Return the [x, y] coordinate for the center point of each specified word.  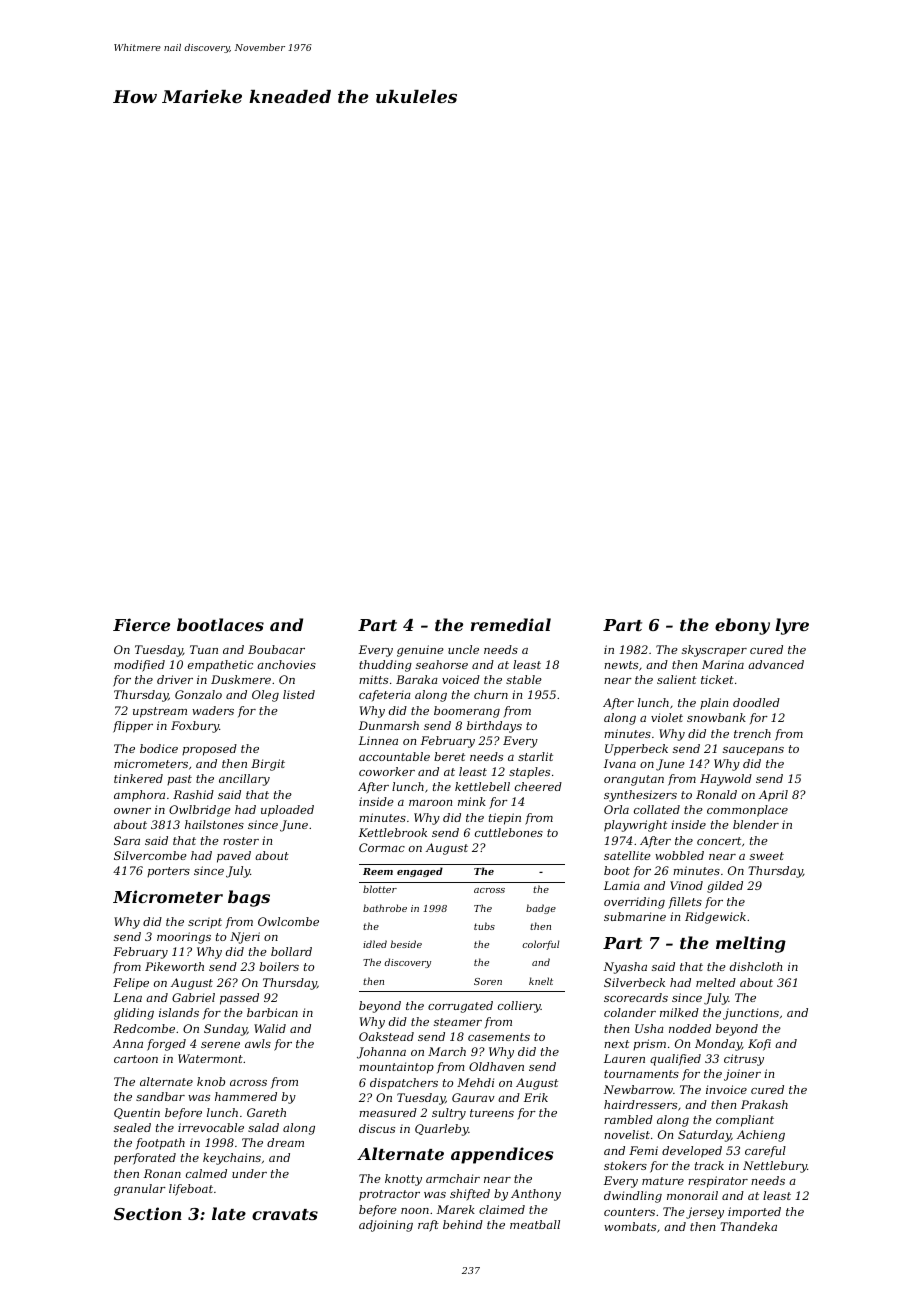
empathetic [220, 666]
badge [541, 909]
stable [524, 679]
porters [168, 872]
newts [621, 665]
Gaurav [473, 1097]
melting [751, 944]
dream [285, 1142]
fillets [685, 903]
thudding [385, 666]
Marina [723, 664]
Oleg [265, 696]
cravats [285, 1214]
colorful [541, 945]
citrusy [744, 1060]
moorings [184, 938]
